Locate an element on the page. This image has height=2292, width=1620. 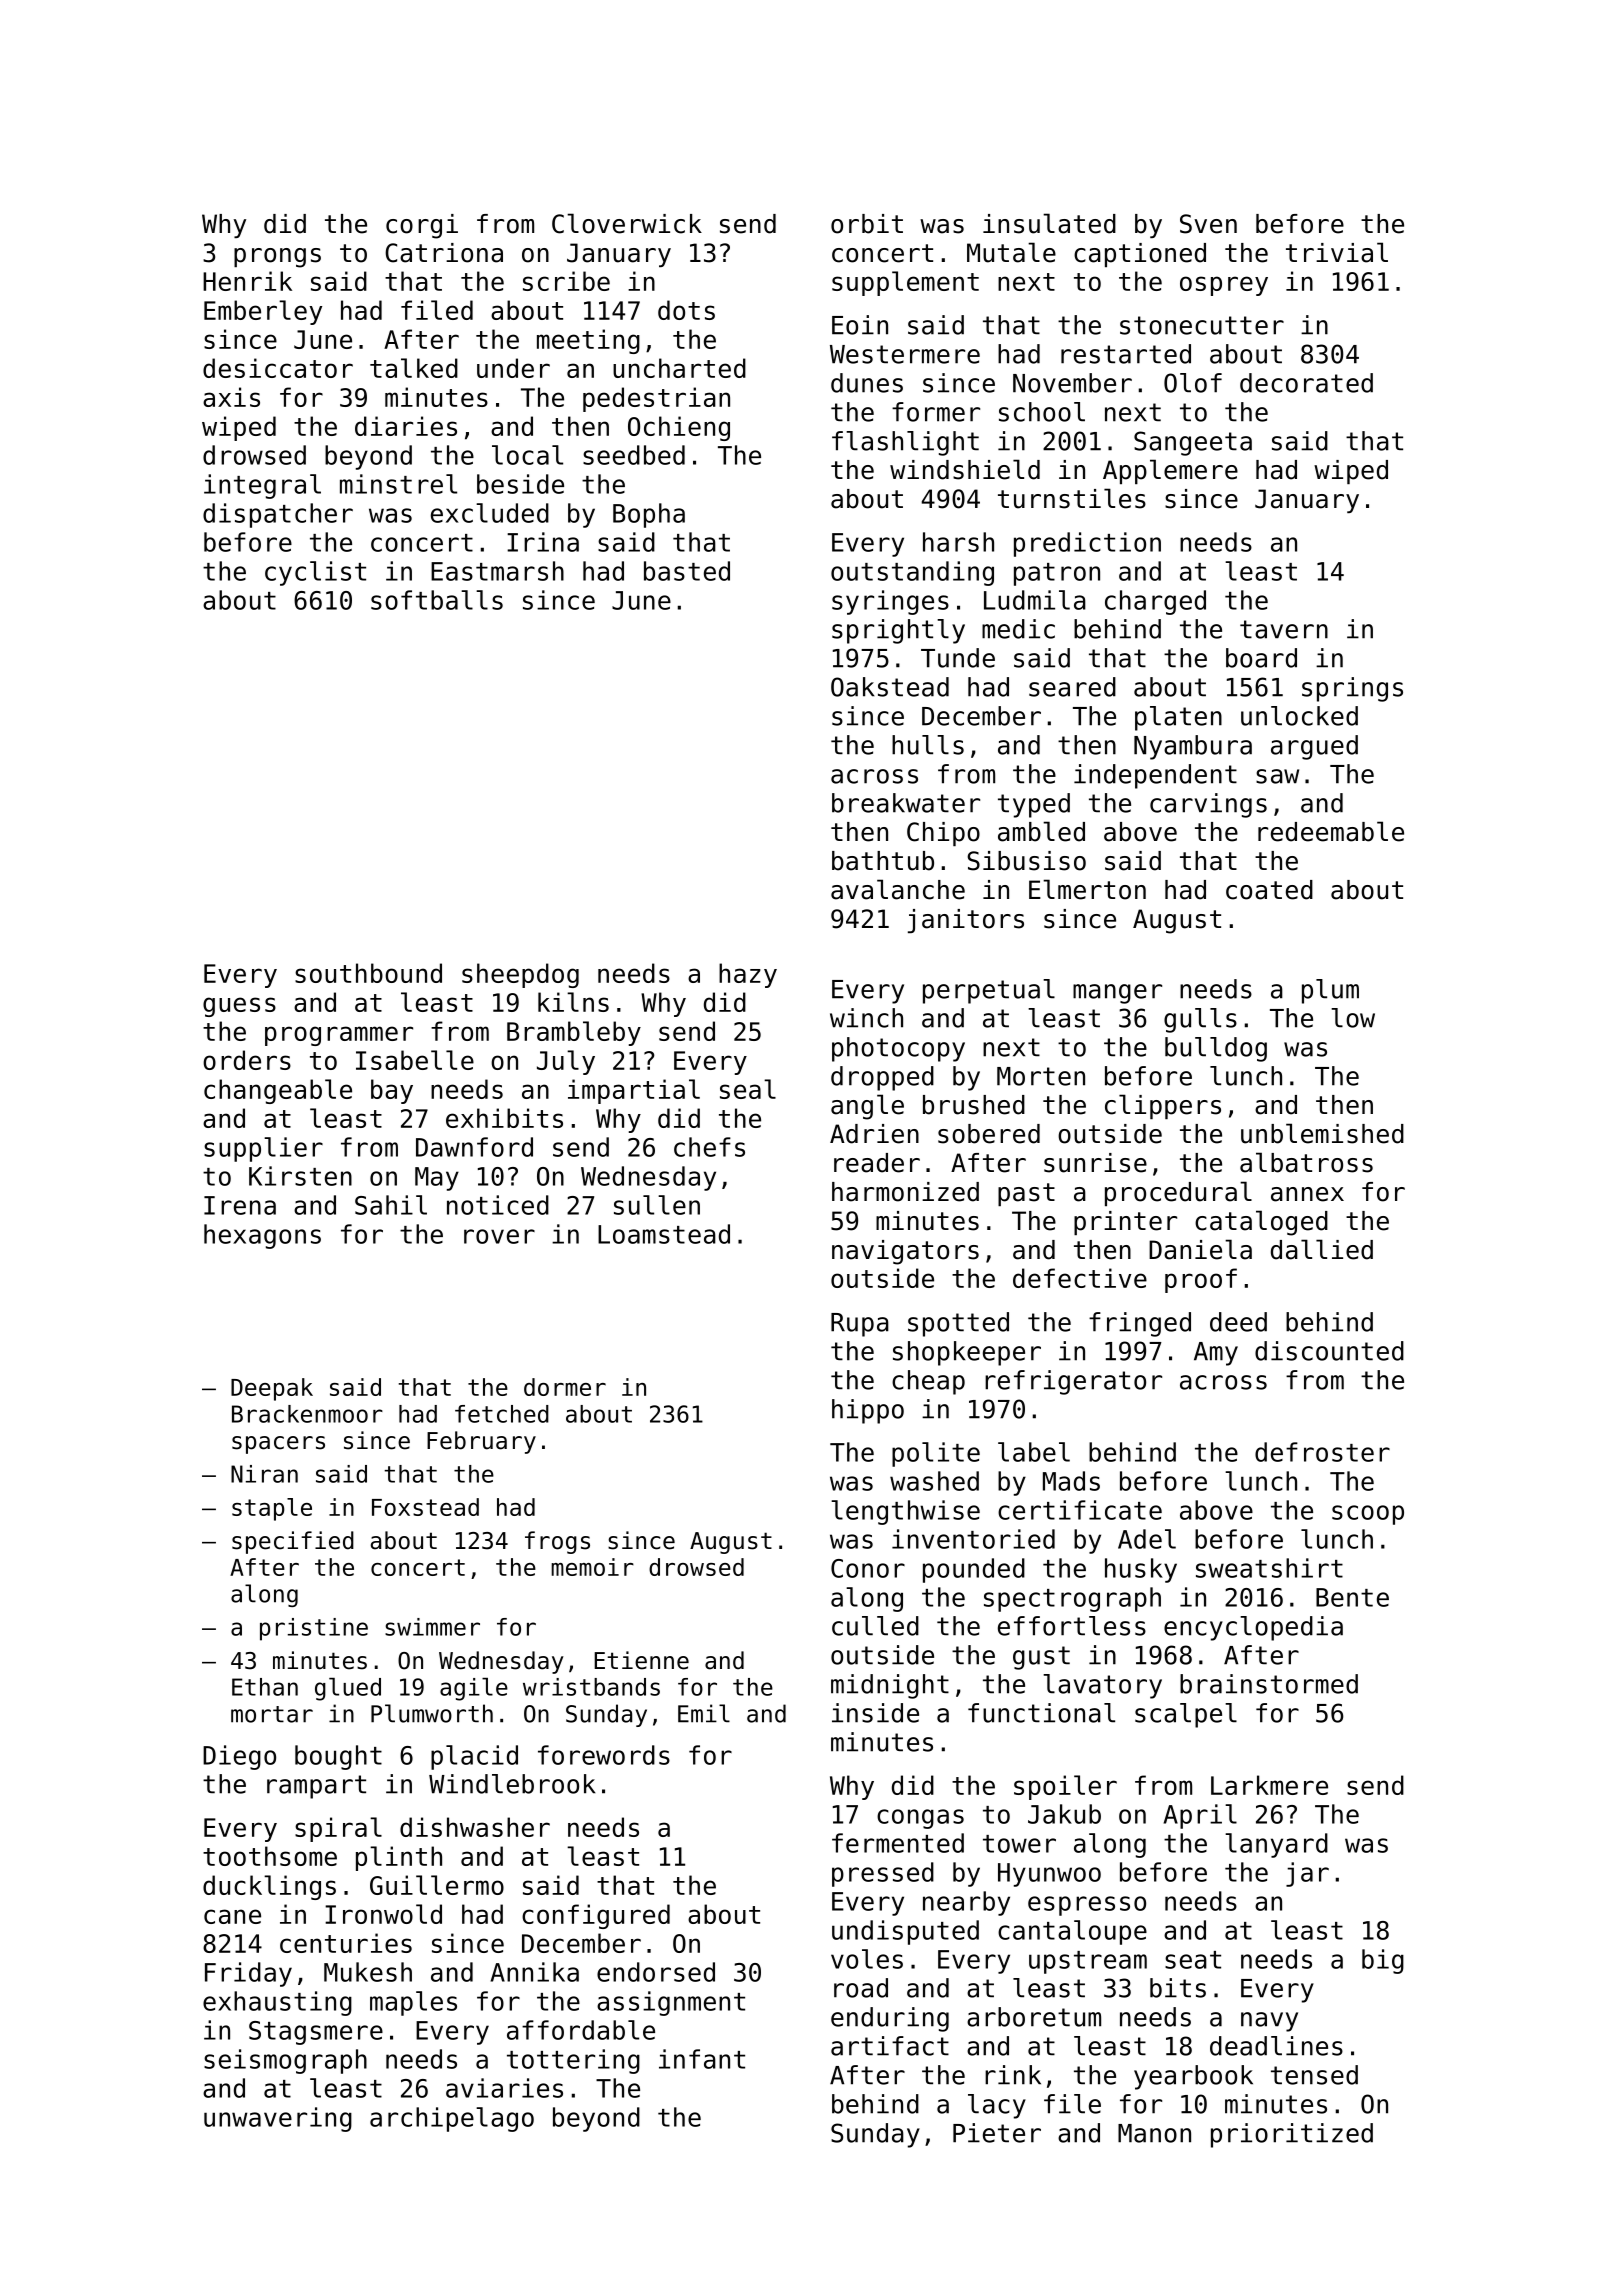
Cloverwick is located at coordinates (627, 223).
